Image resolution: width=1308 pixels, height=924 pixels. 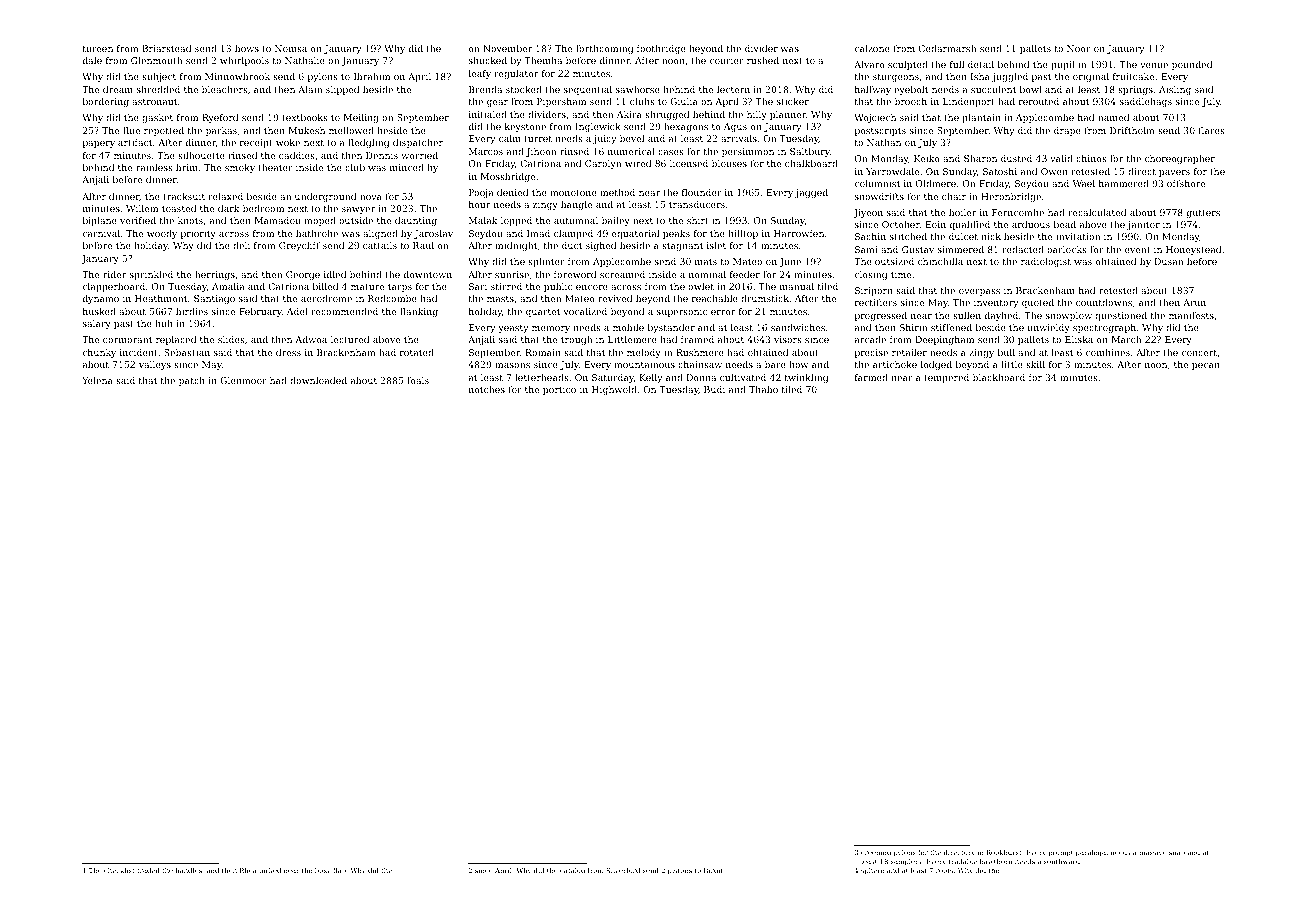 I want to click on tureen, so click(x=98, y=48).
